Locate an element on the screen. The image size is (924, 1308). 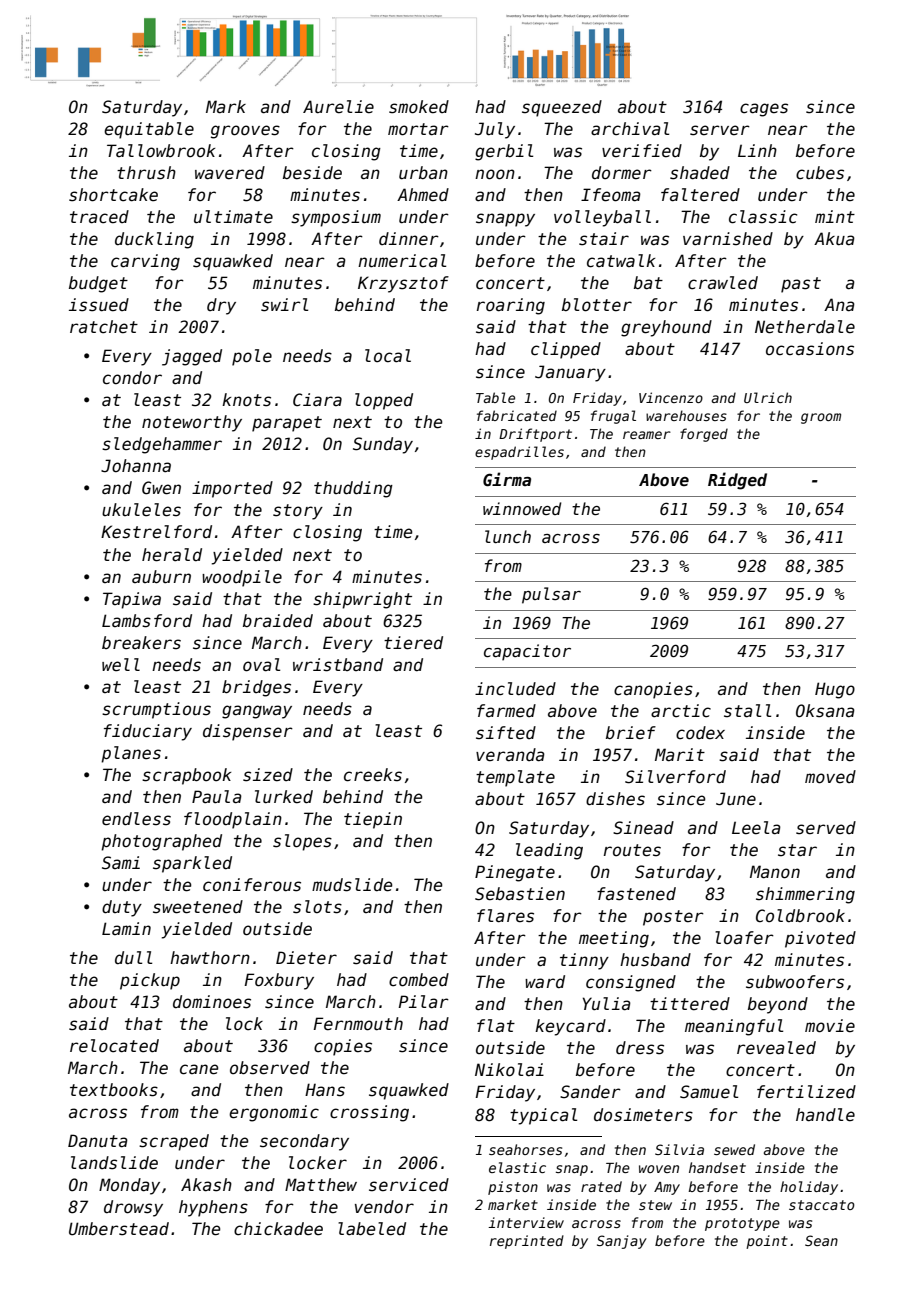
roaring is located at coordinates (511, 306).
